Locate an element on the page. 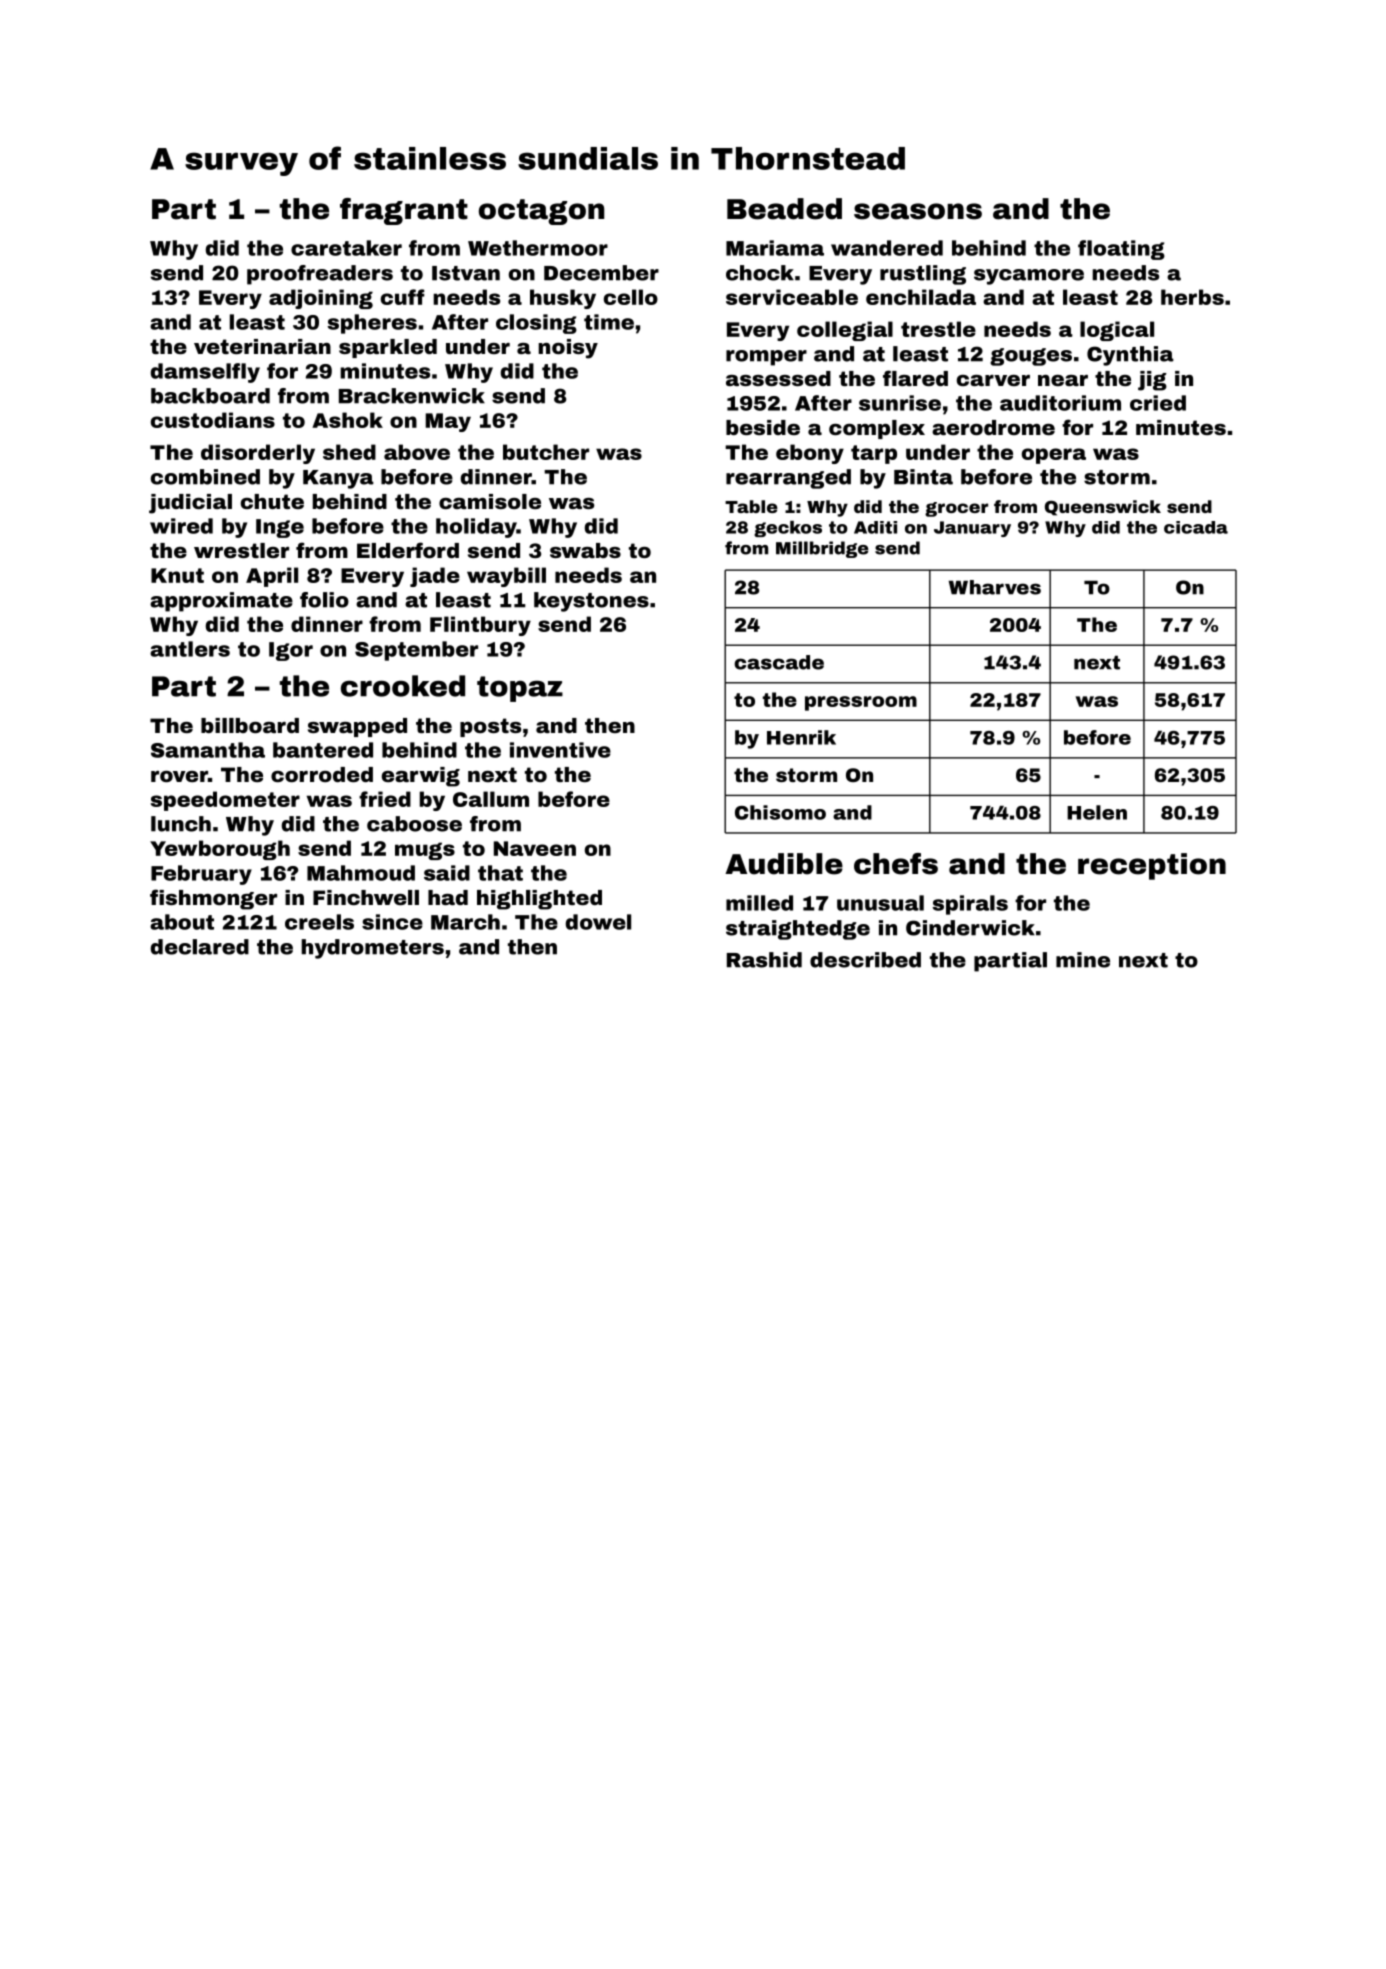  cascade is located at coordinates (779, 662).
